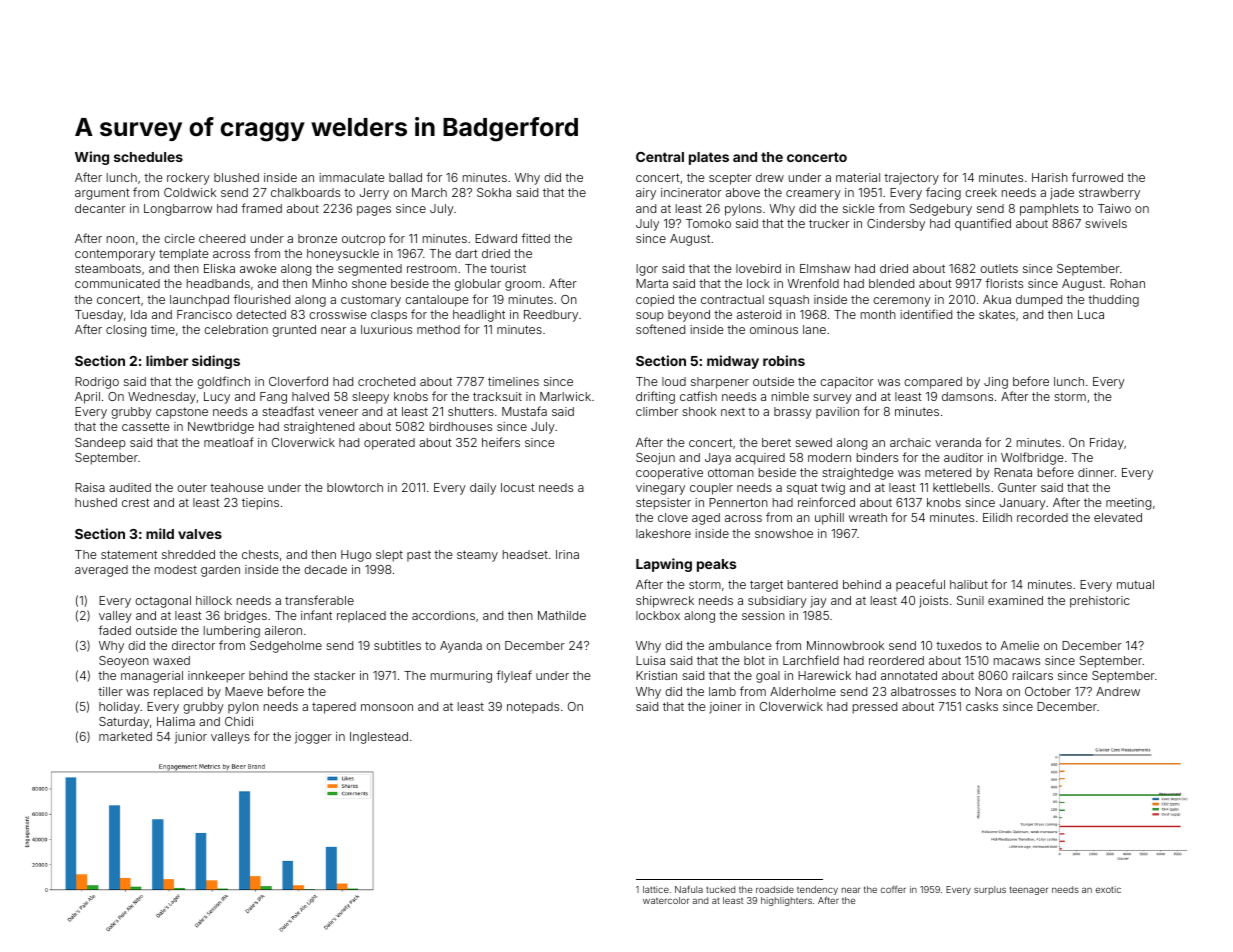  Describe the element at coordinates (260, 504) in the document. I see `tiepins` at that location.
